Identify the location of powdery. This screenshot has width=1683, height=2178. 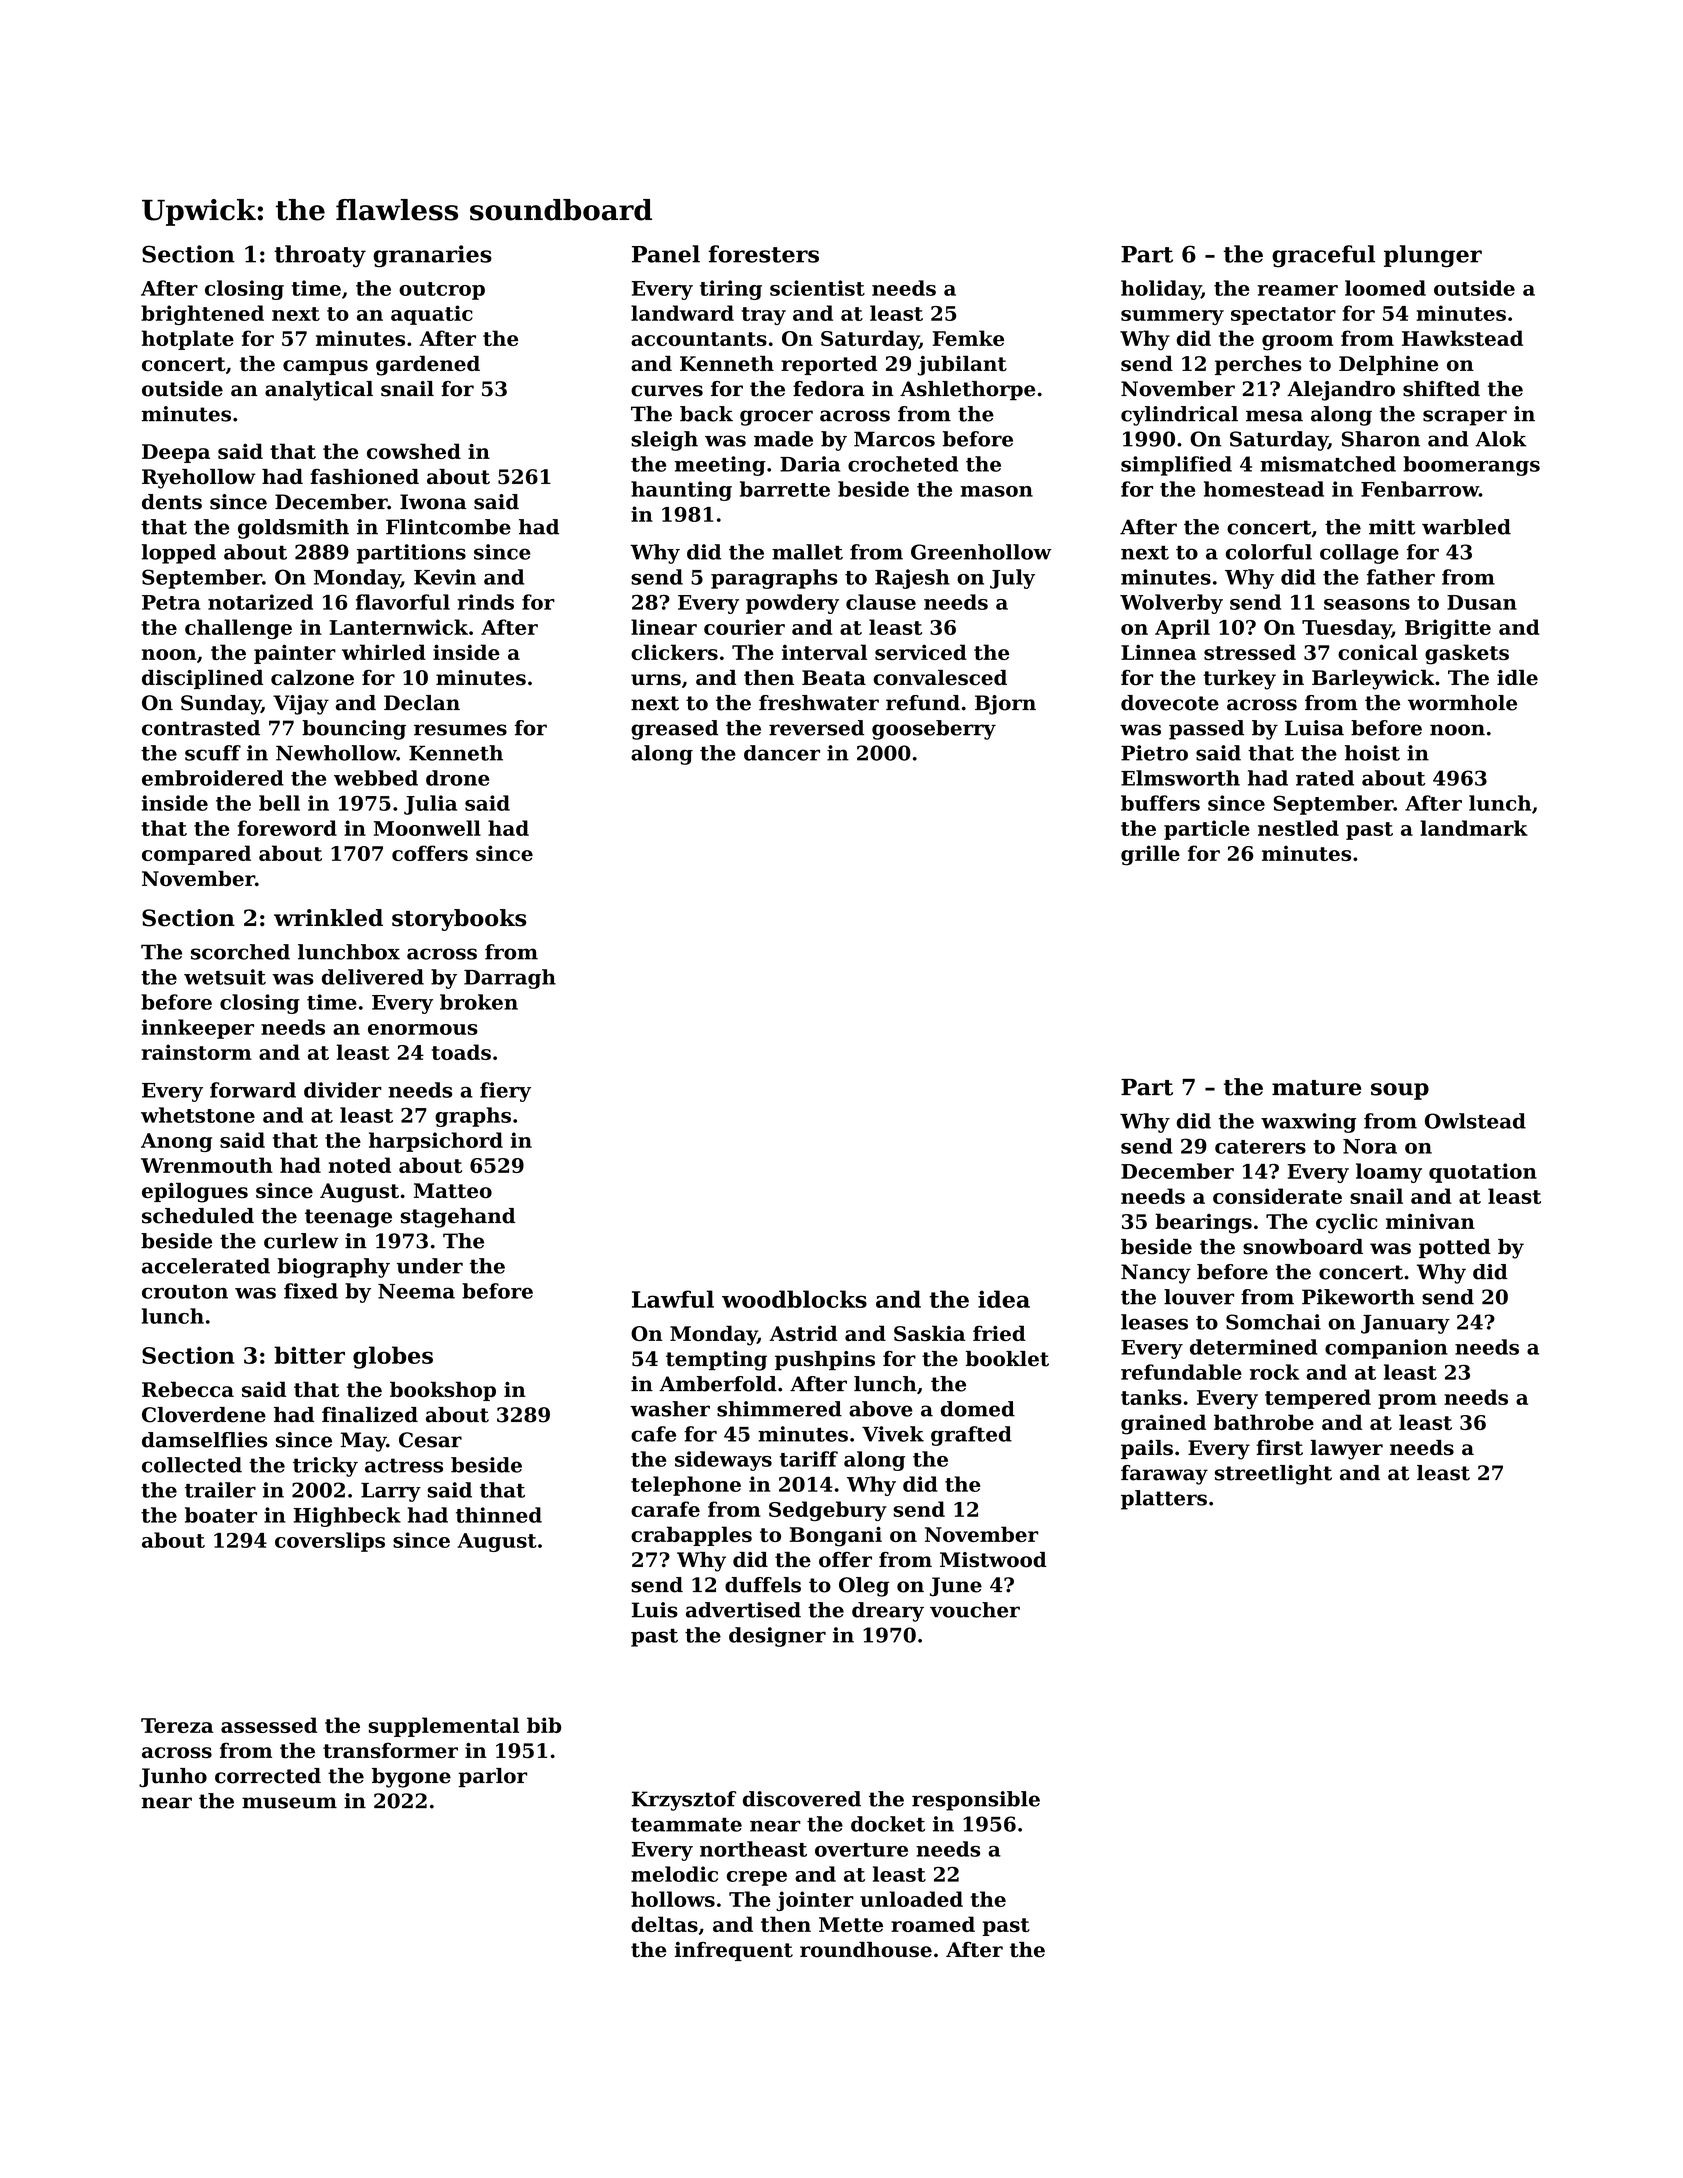
(792, 604).
